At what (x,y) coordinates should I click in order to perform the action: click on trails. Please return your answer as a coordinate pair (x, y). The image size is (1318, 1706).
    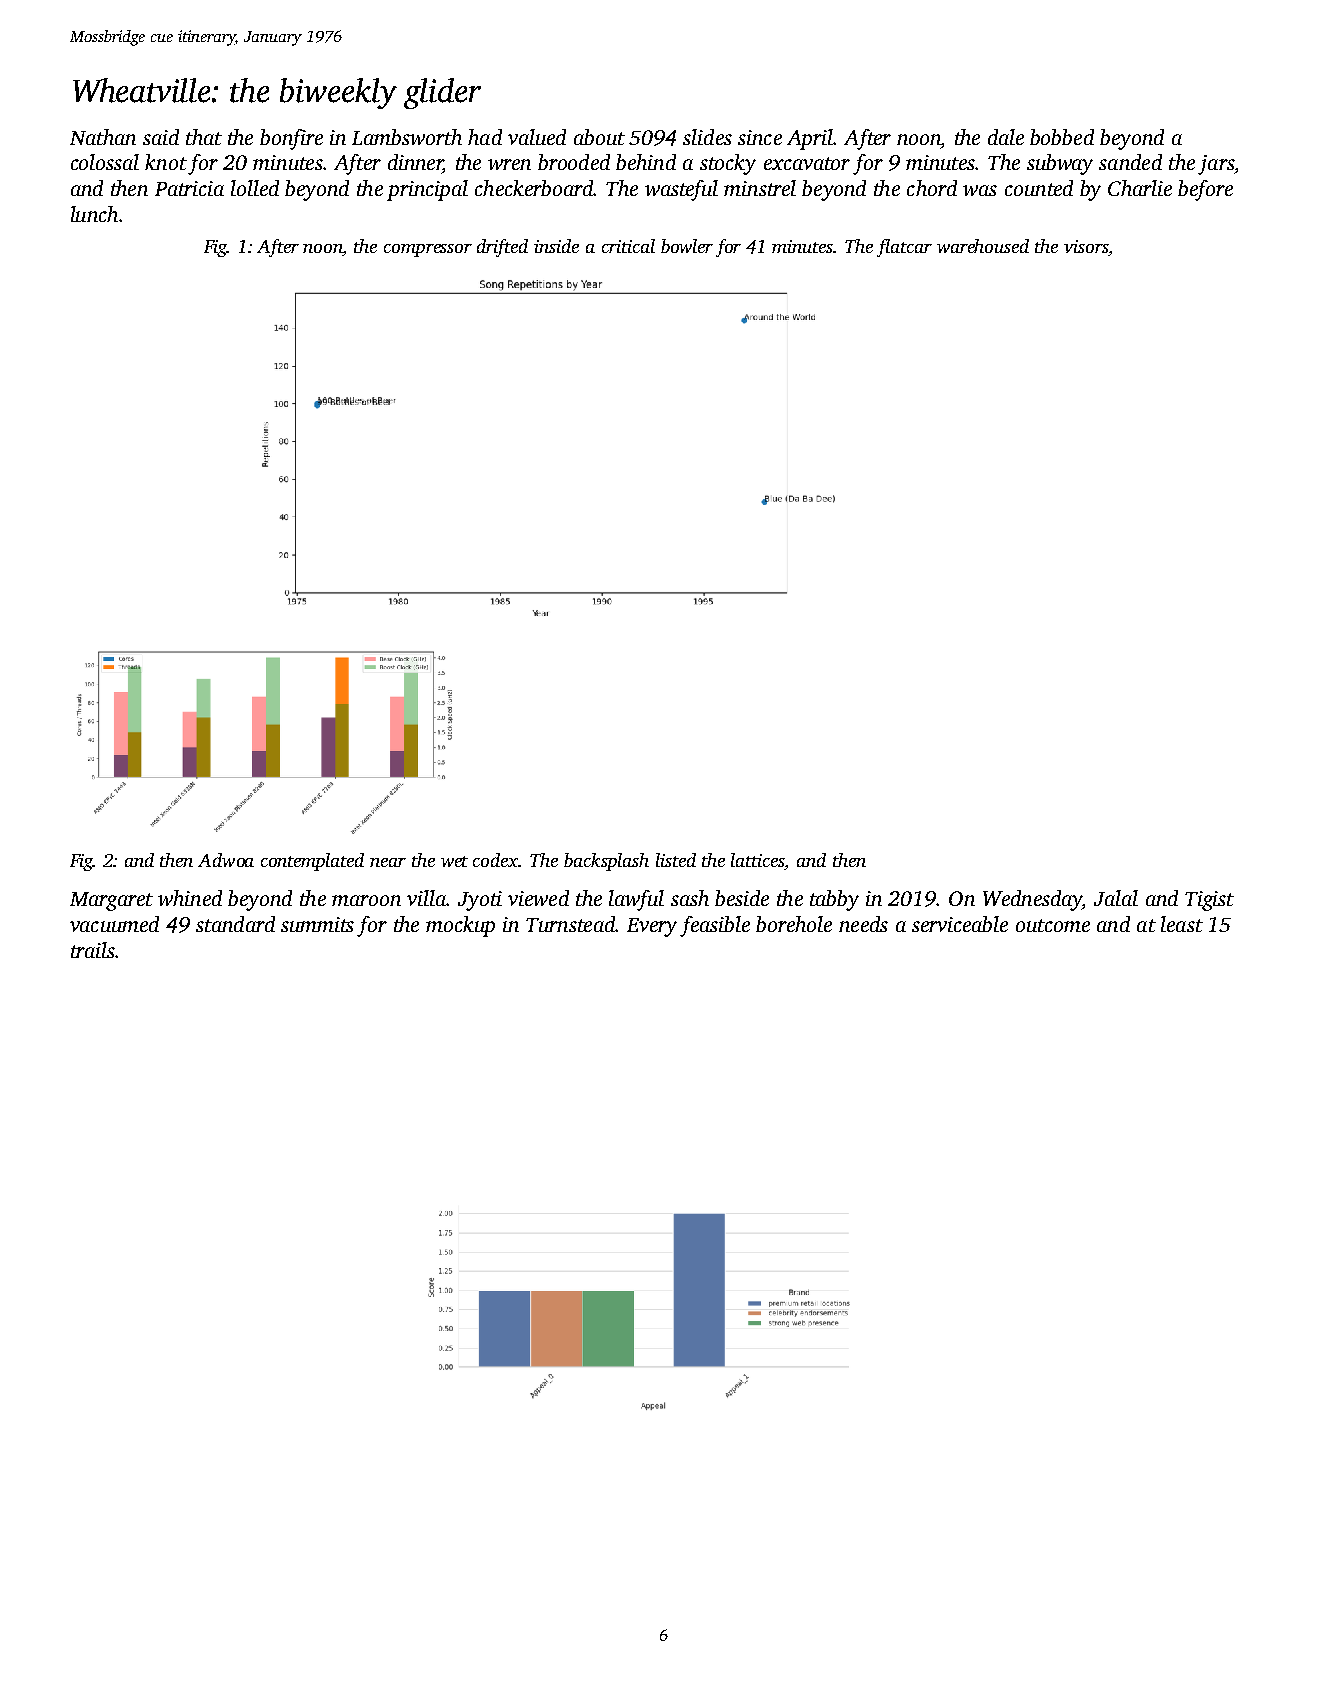
    Looking at the image, I should click on (93, 950).
